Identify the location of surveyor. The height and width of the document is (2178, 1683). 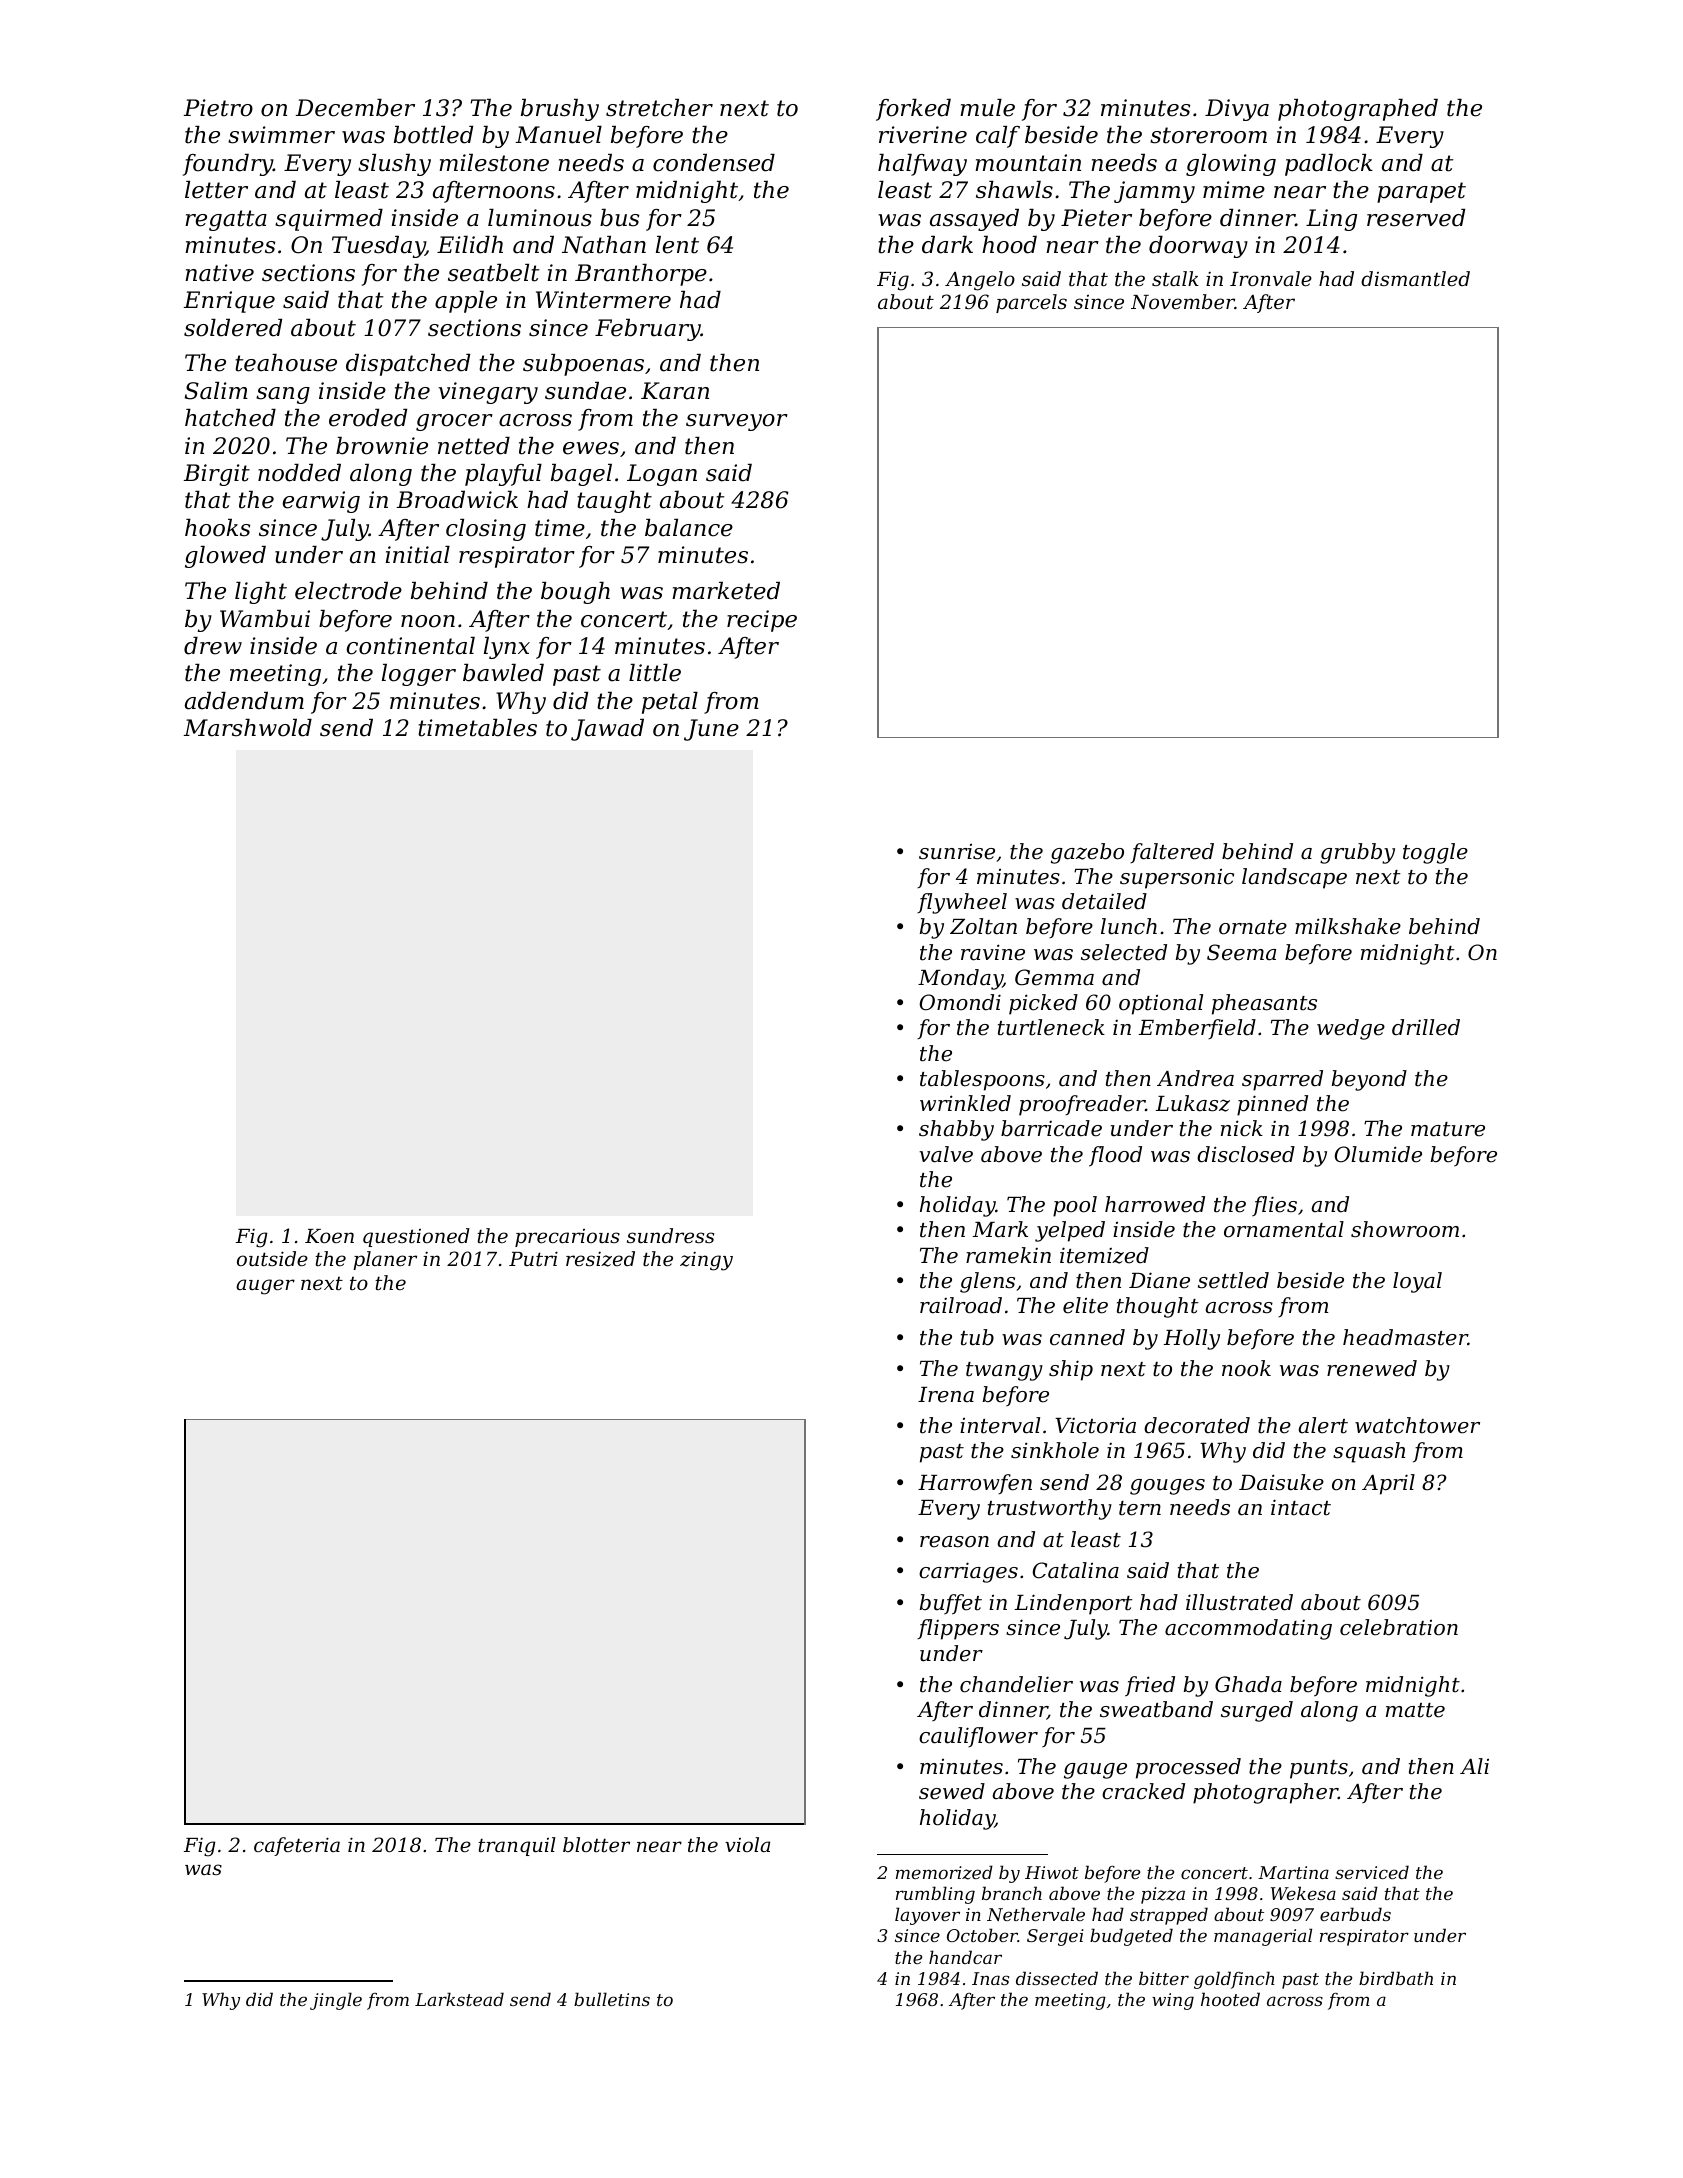
(737, 422).
